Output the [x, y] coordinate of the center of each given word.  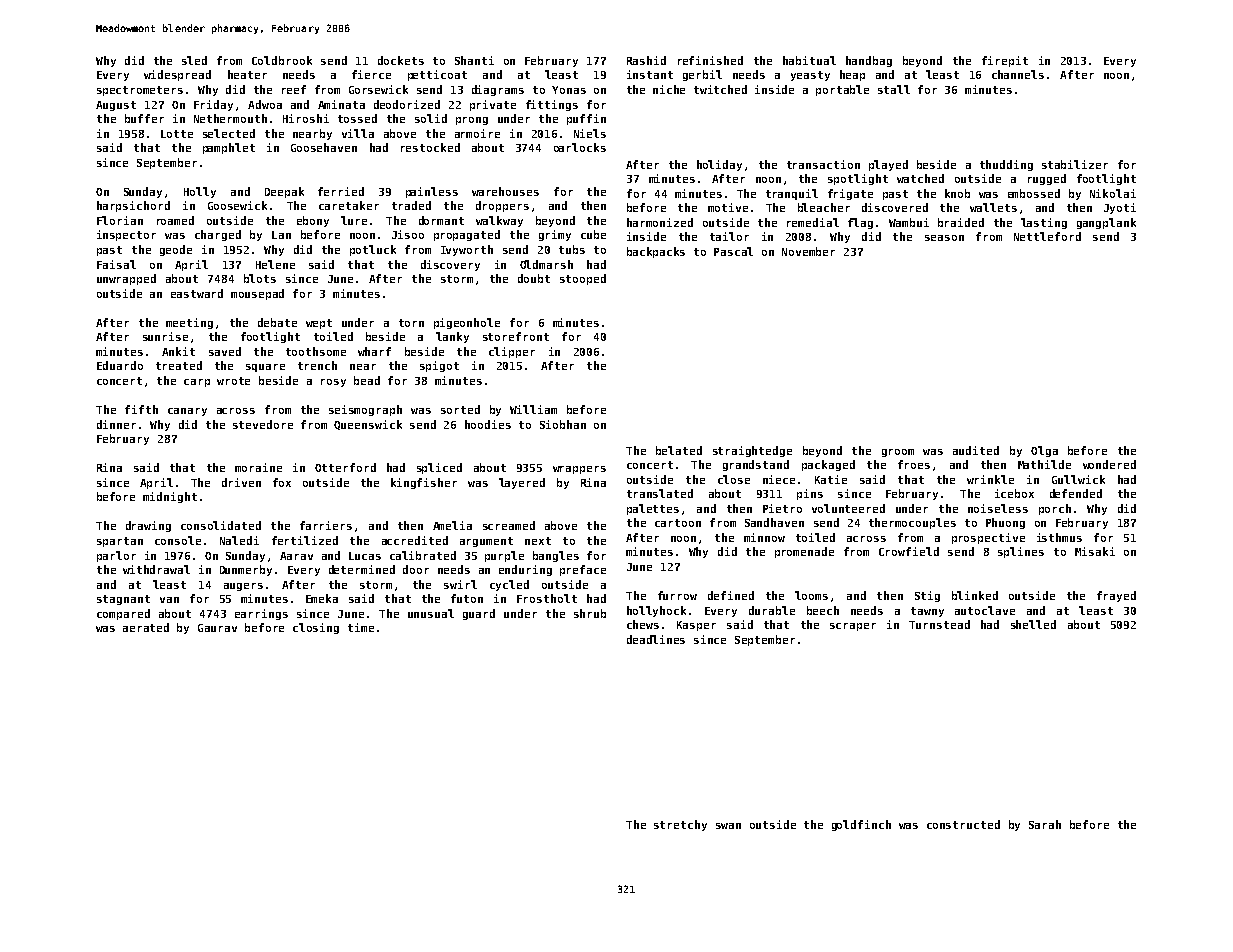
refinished [710, 60]
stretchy [680, 825]
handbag [869, 61]
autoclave [985, 610]
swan [728, 826]
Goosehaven [324, 147]
